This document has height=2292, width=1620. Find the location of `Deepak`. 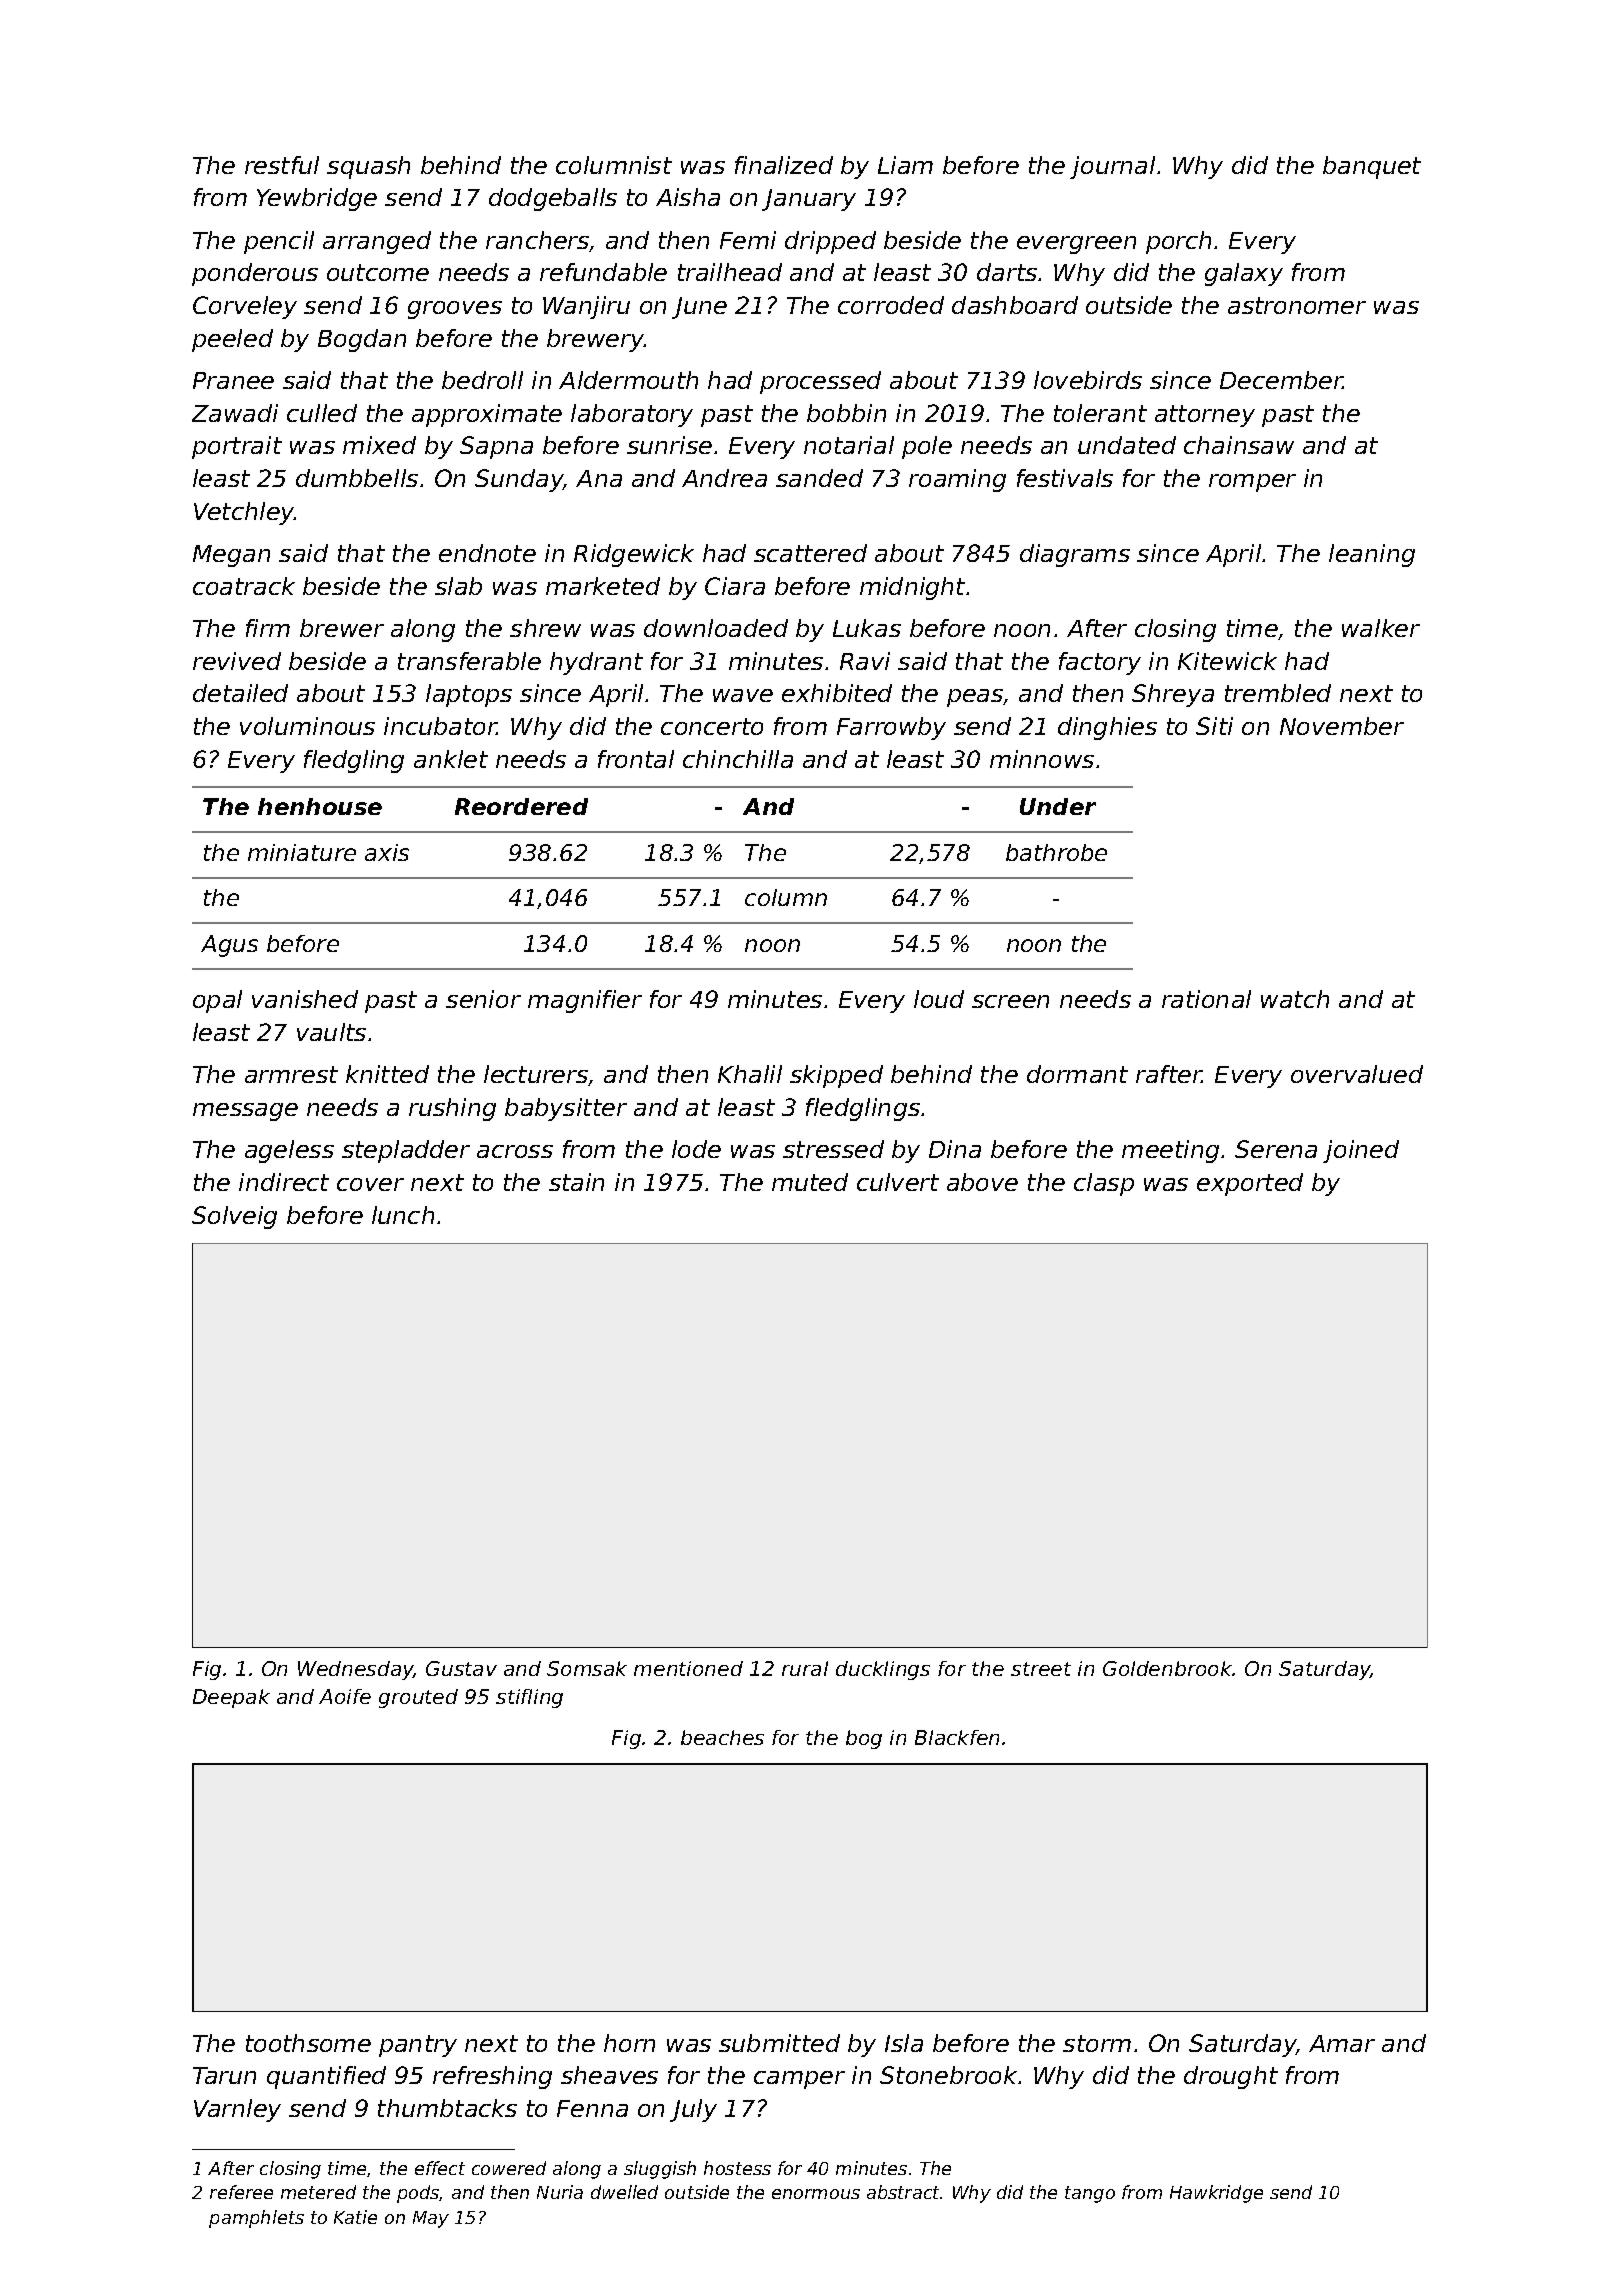

Deepak is located at coordinates (231, 1698).
